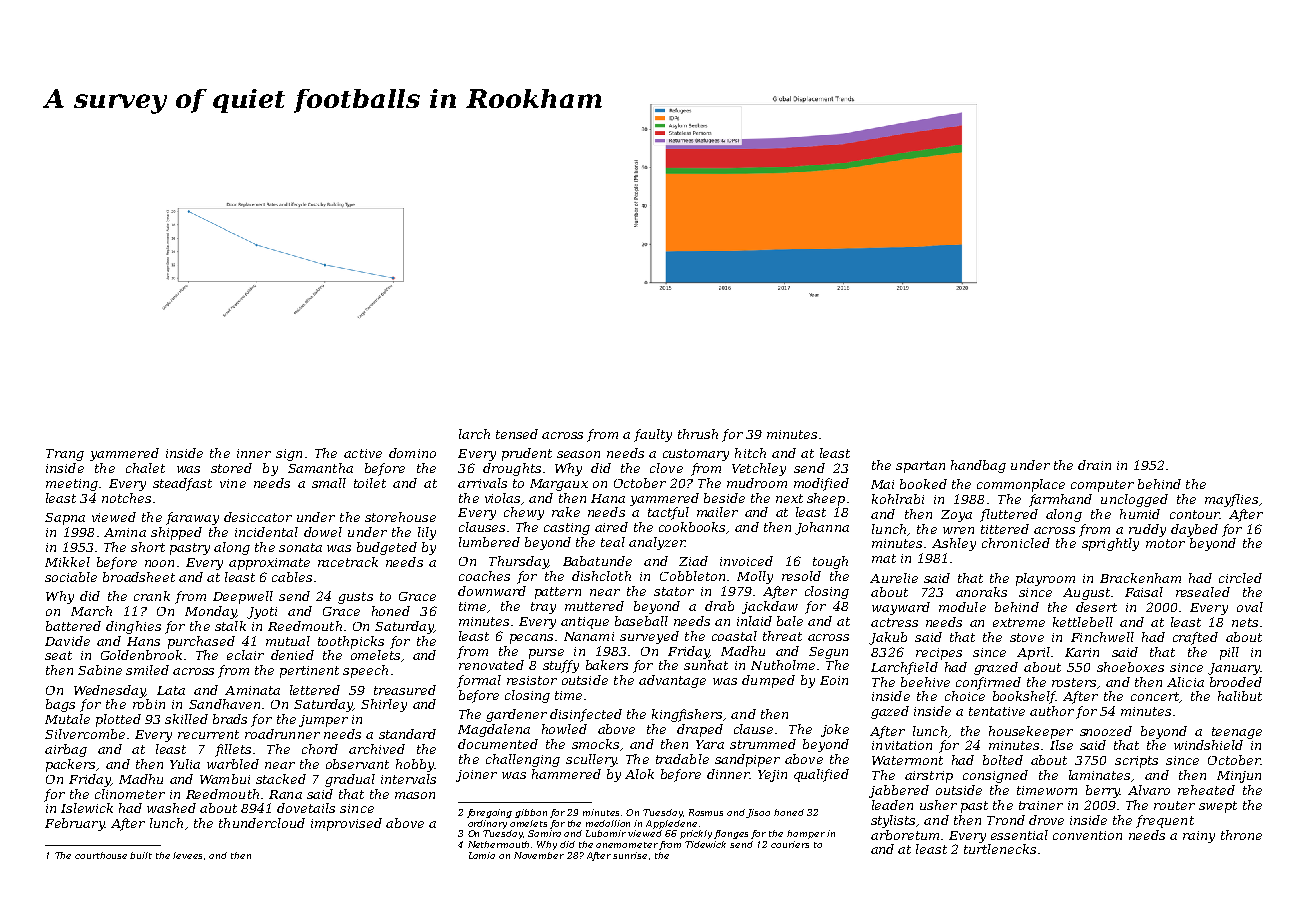 This screenshot has width=1308, height=924. I want to click on active, so click(363, 453).
